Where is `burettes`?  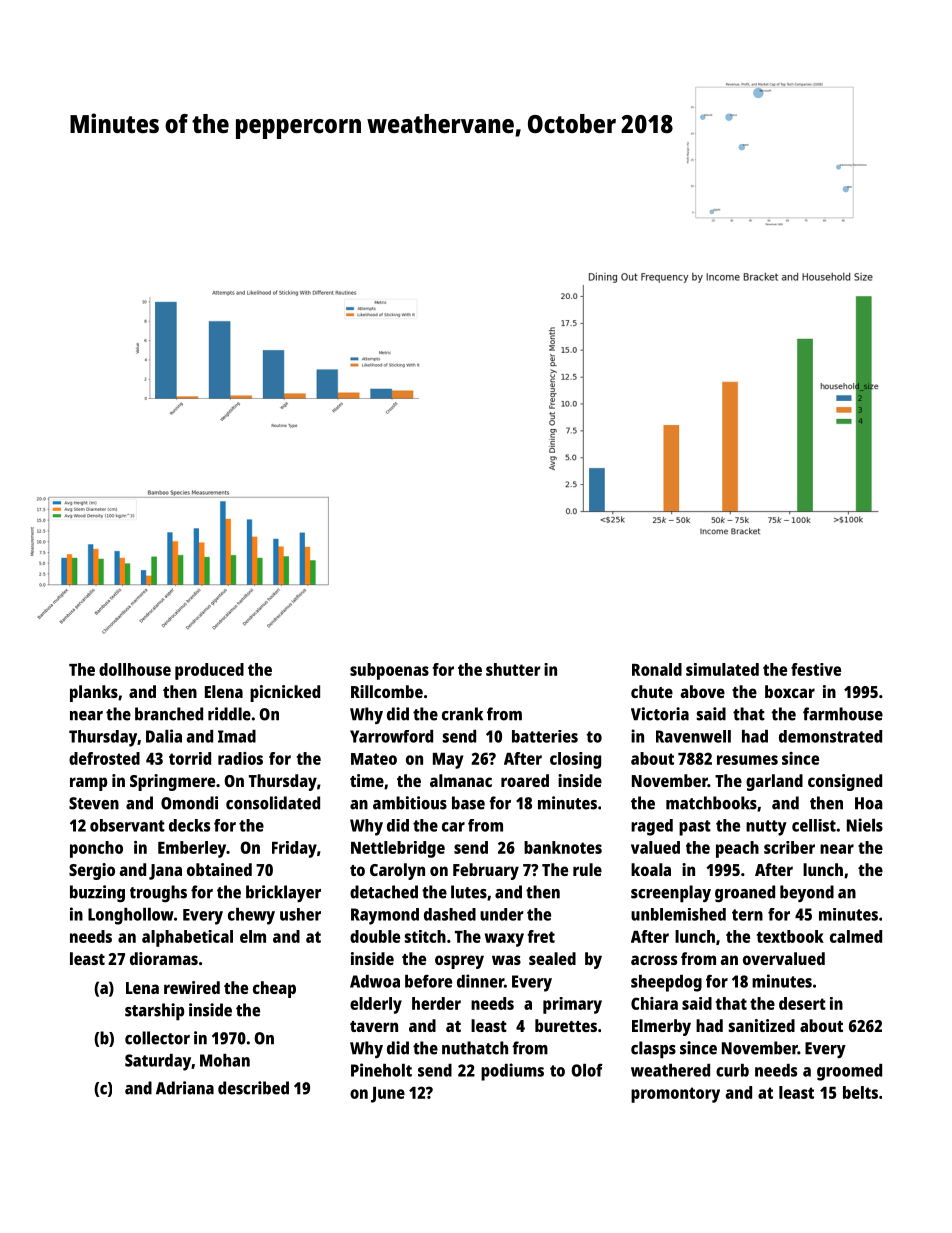 burettes is located at coordinates (566, 1025).
